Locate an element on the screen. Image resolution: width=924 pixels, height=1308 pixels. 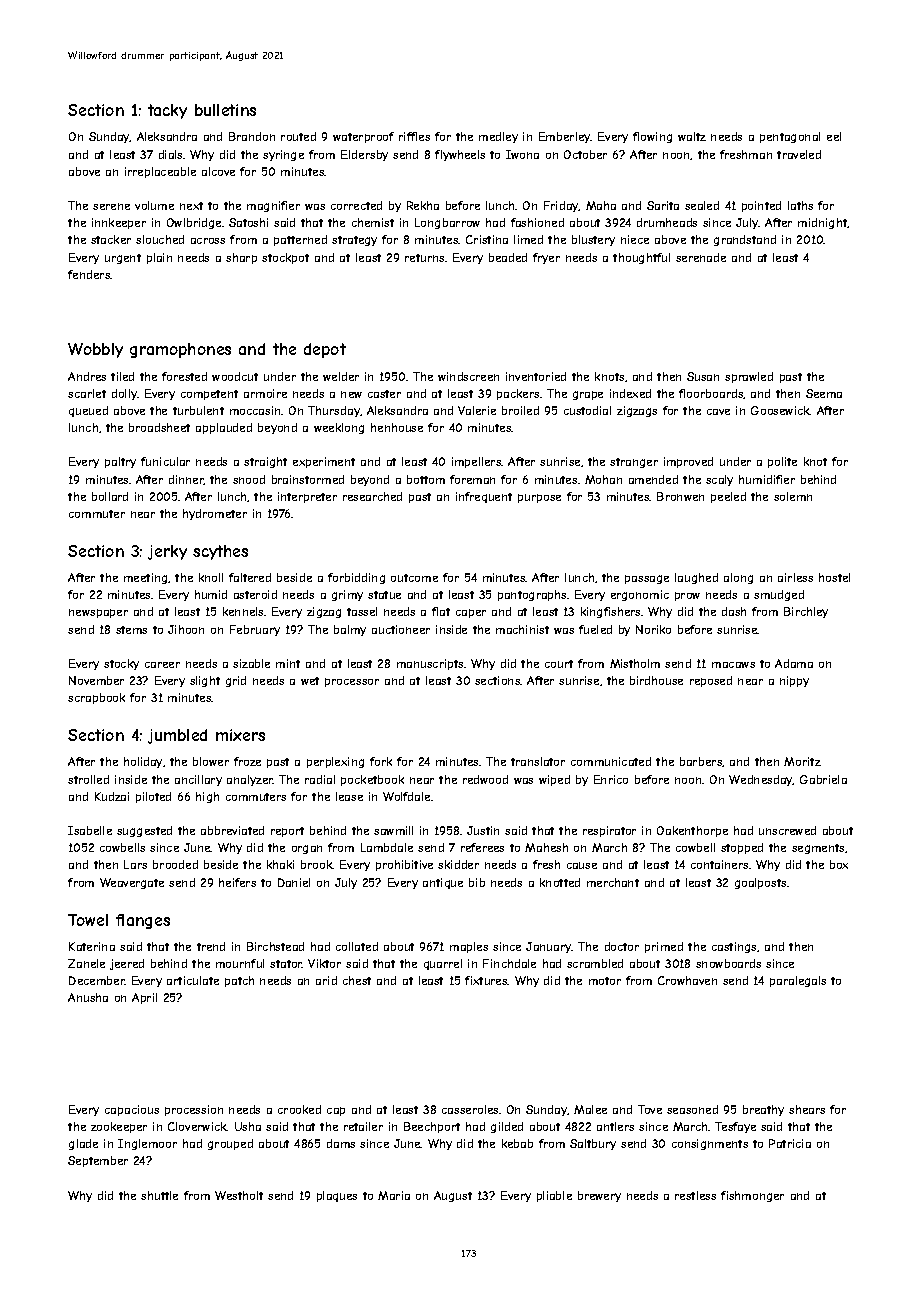
piloted is located at coordinates (153, 797).
